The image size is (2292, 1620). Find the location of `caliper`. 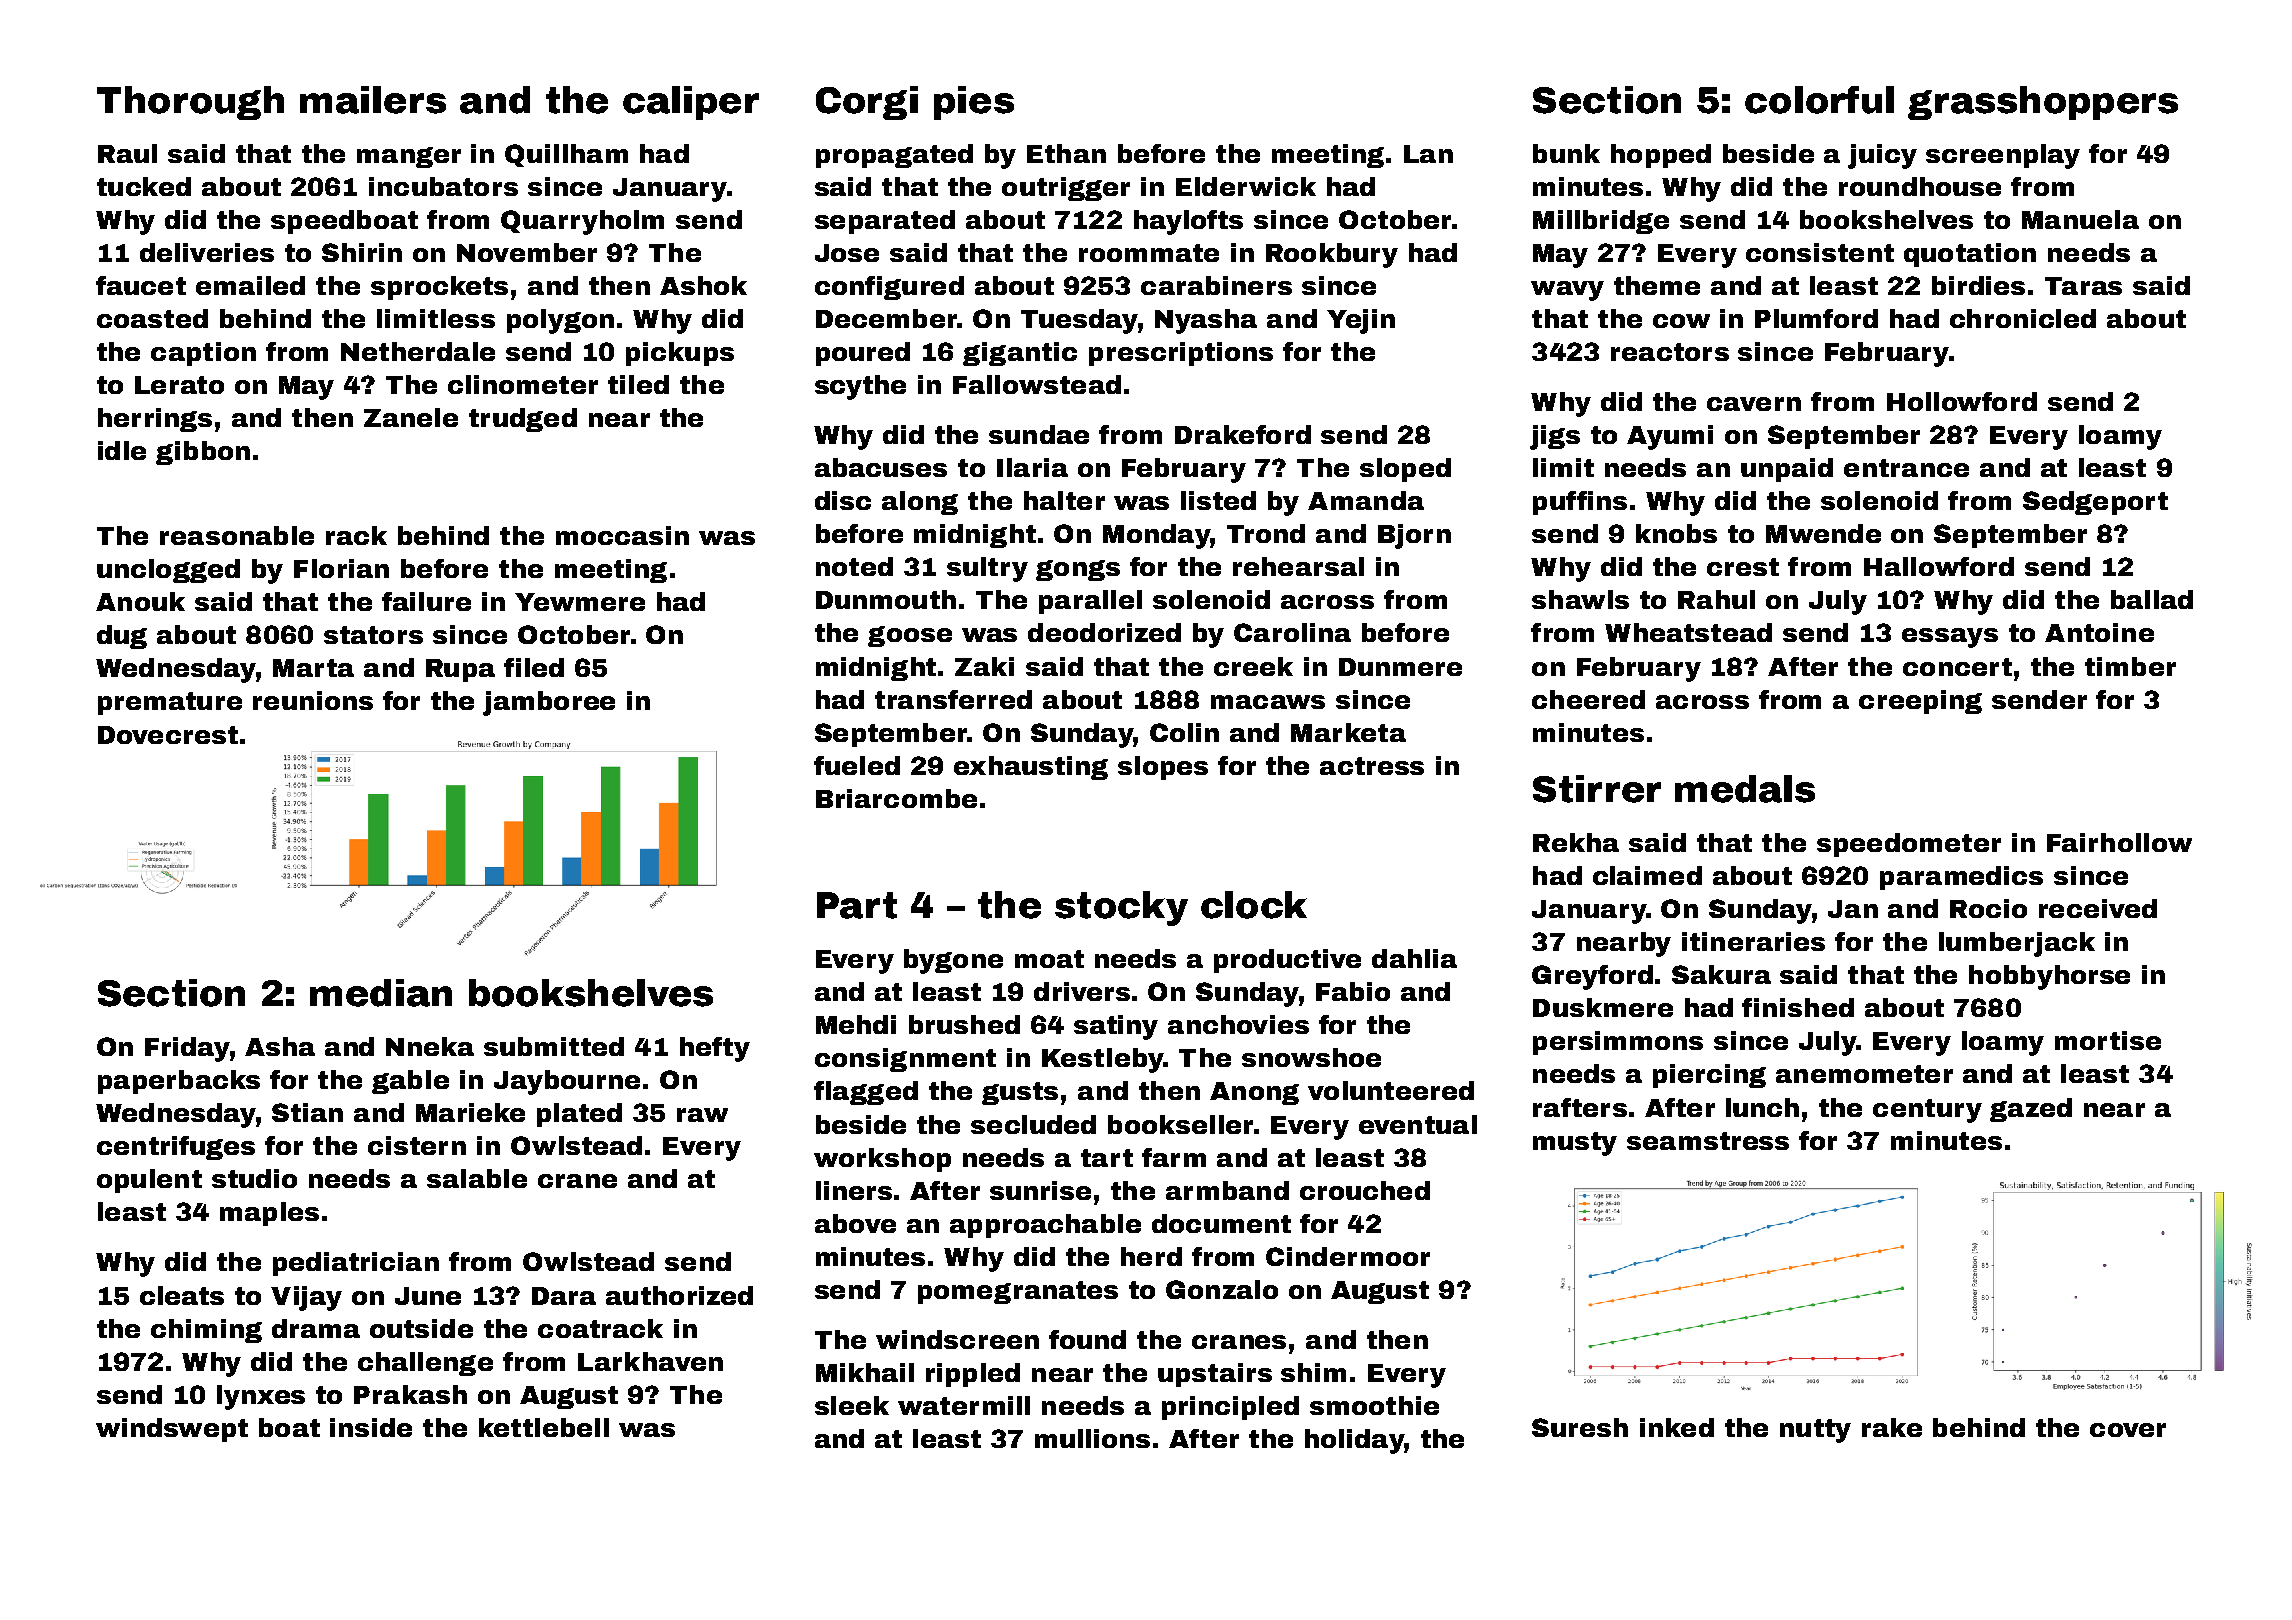

caliper is located at coordinates (691, 103).
